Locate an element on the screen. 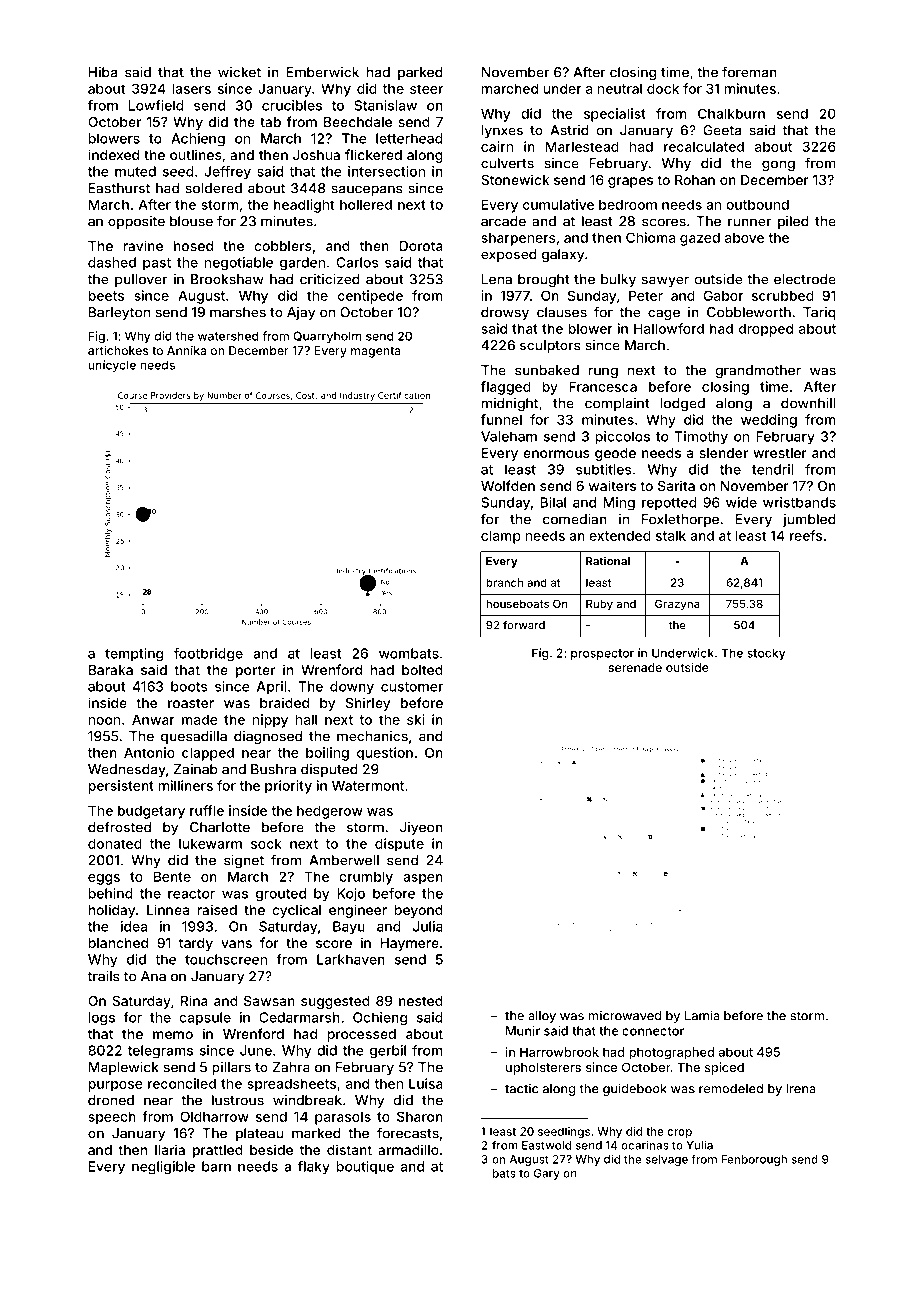 The image size is (924, 1314). Gary is located at coordinates (547, 1174).
